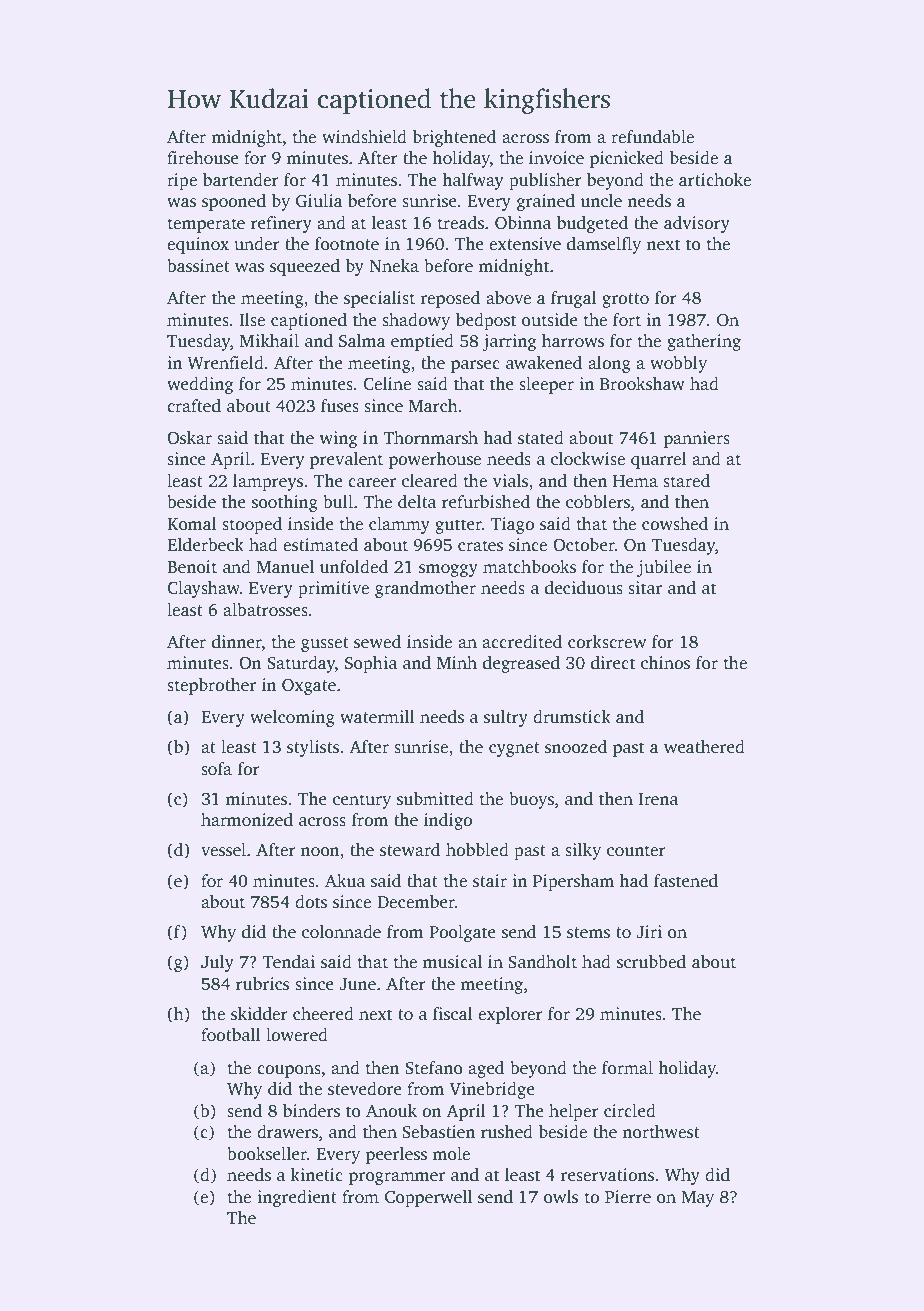  What do you see at coordinates (430, 438) in the screenshot?
I see `Thornmarsh` at bounding box center [430, 438].
